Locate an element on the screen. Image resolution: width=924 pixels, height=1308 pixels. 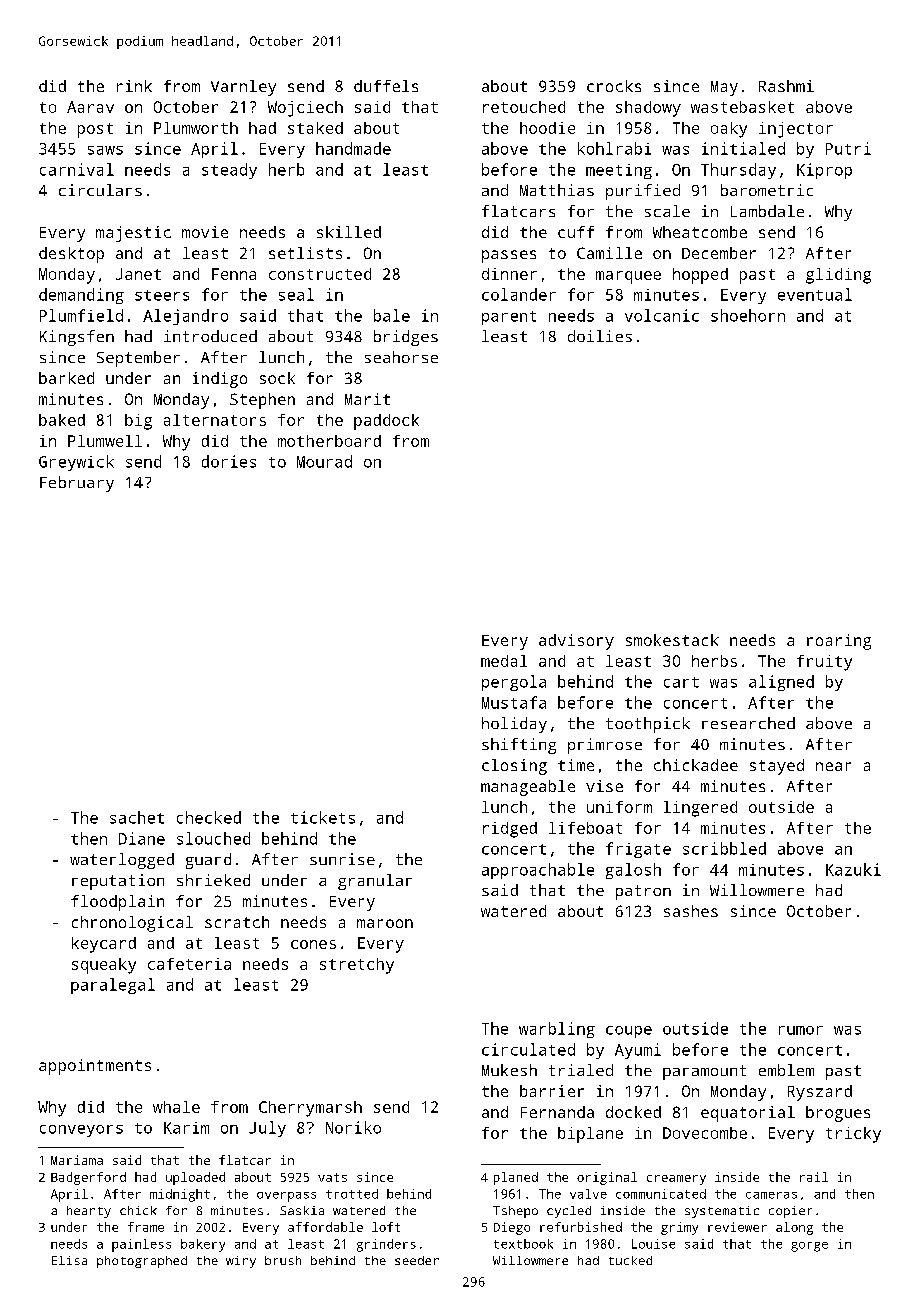
grinders is located at coordinates (386, 1245).
